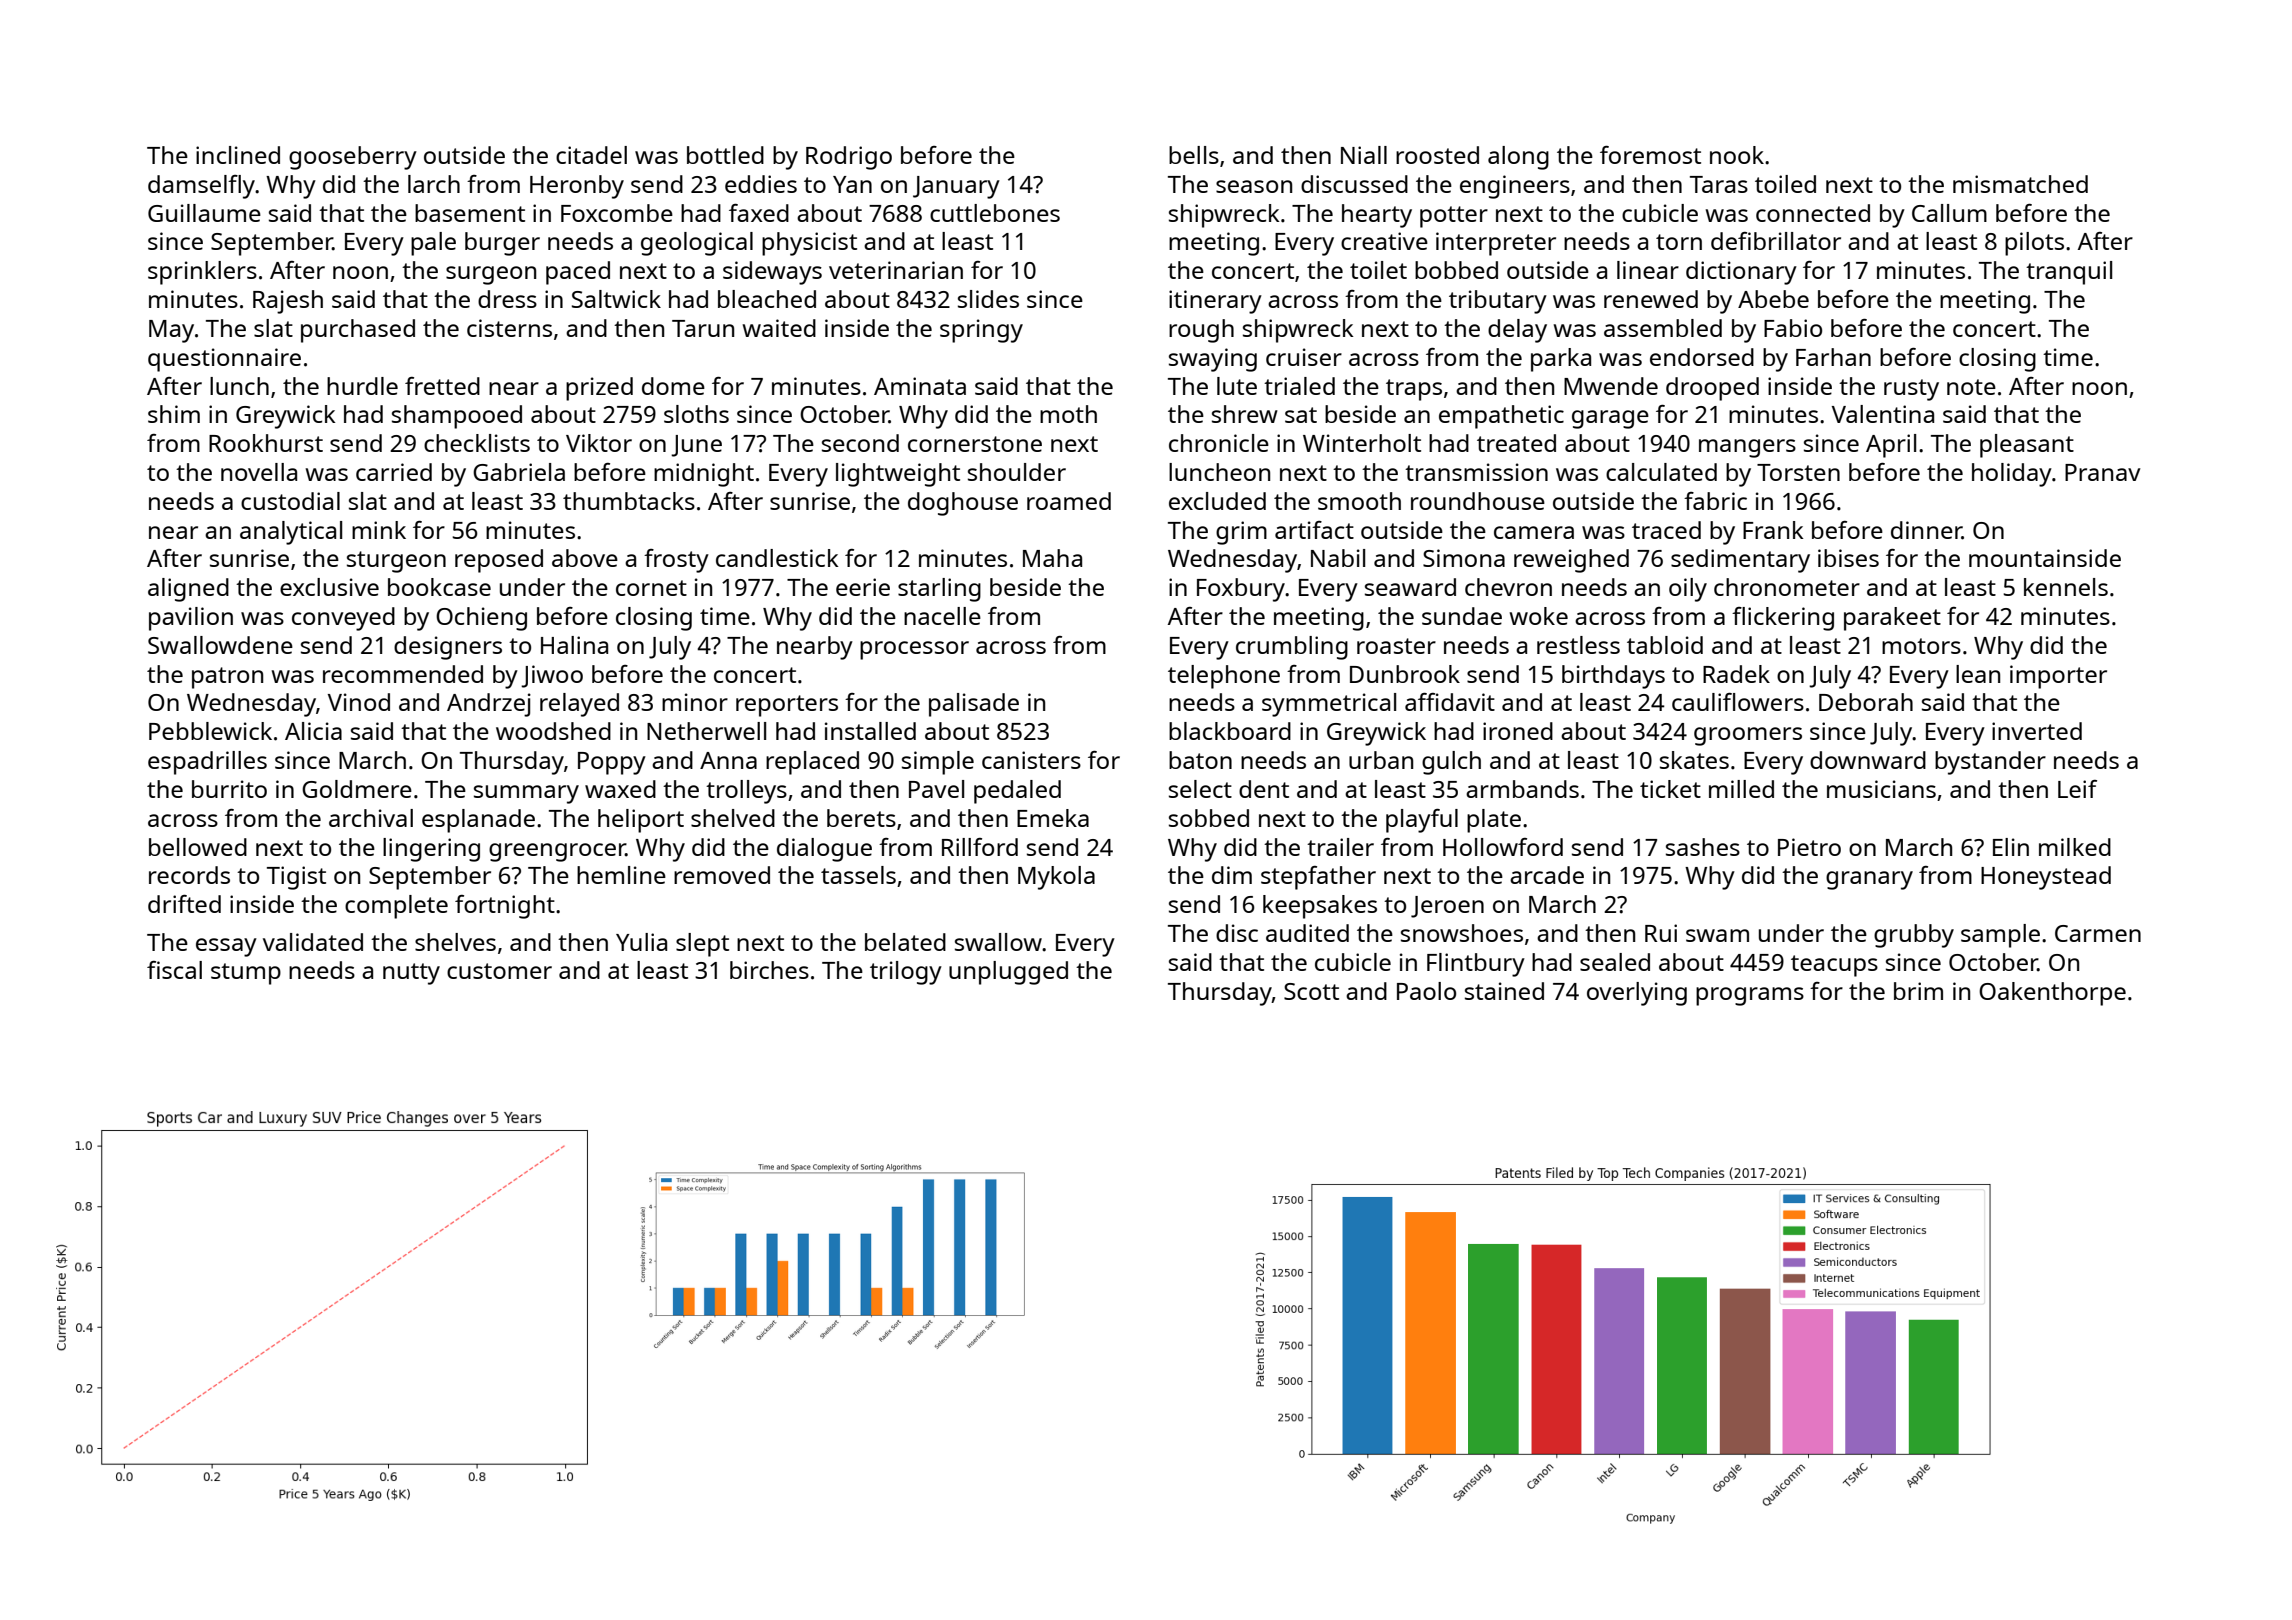  I want to click on removed, so click(722, 875).
